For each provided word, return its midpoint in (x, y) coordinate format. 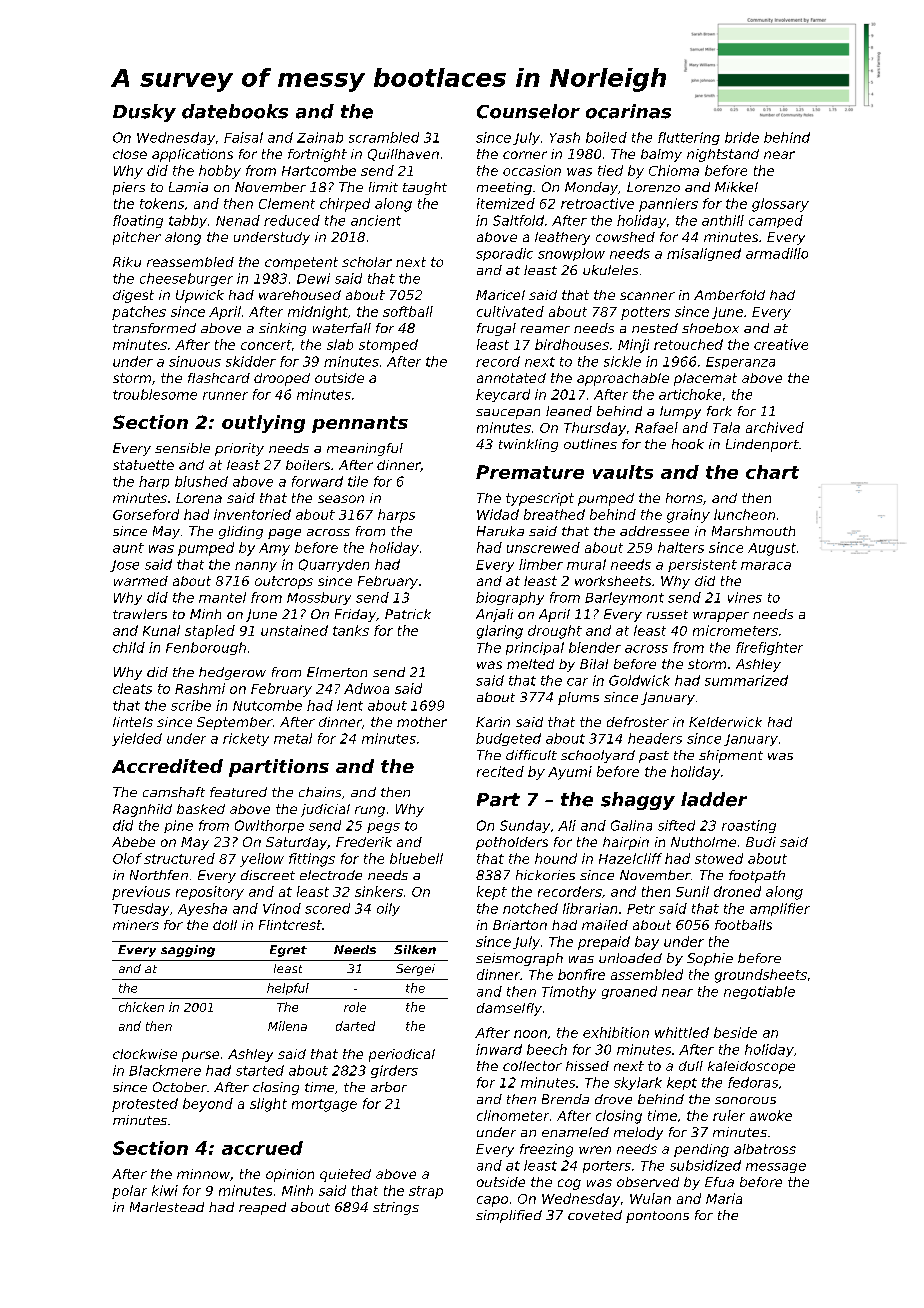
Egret (288, 951)
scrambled (384, 137)
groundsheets (761, 976)
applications (192, 155)
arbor (389, 1087)
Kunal (161, 630)
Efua (719, 1182)
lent (350, 705)
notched (530, 908)
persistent (702, 565)
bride (742, 137)
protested (145, 1105)
